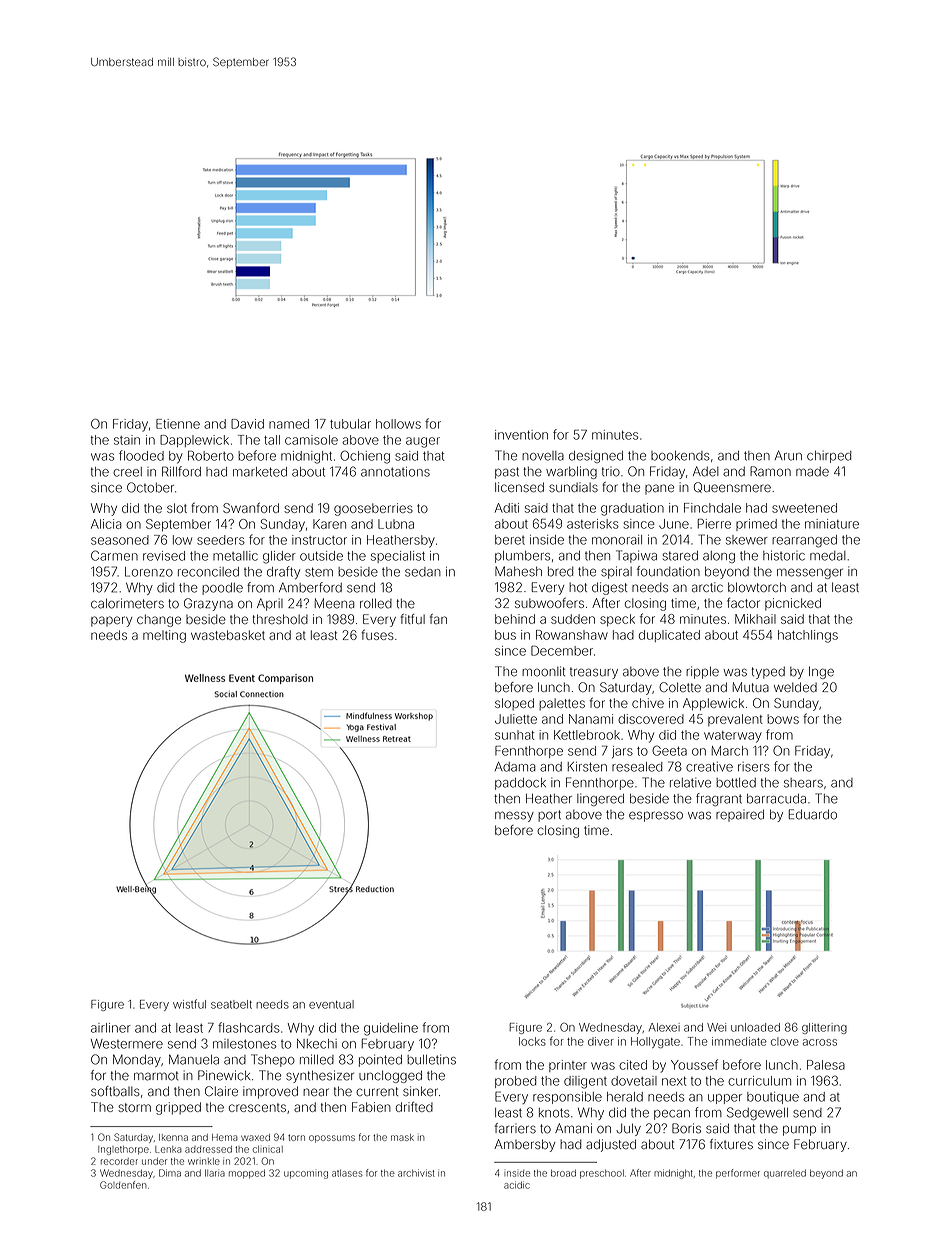  I want to click on wistful, so click(189, 1004).
